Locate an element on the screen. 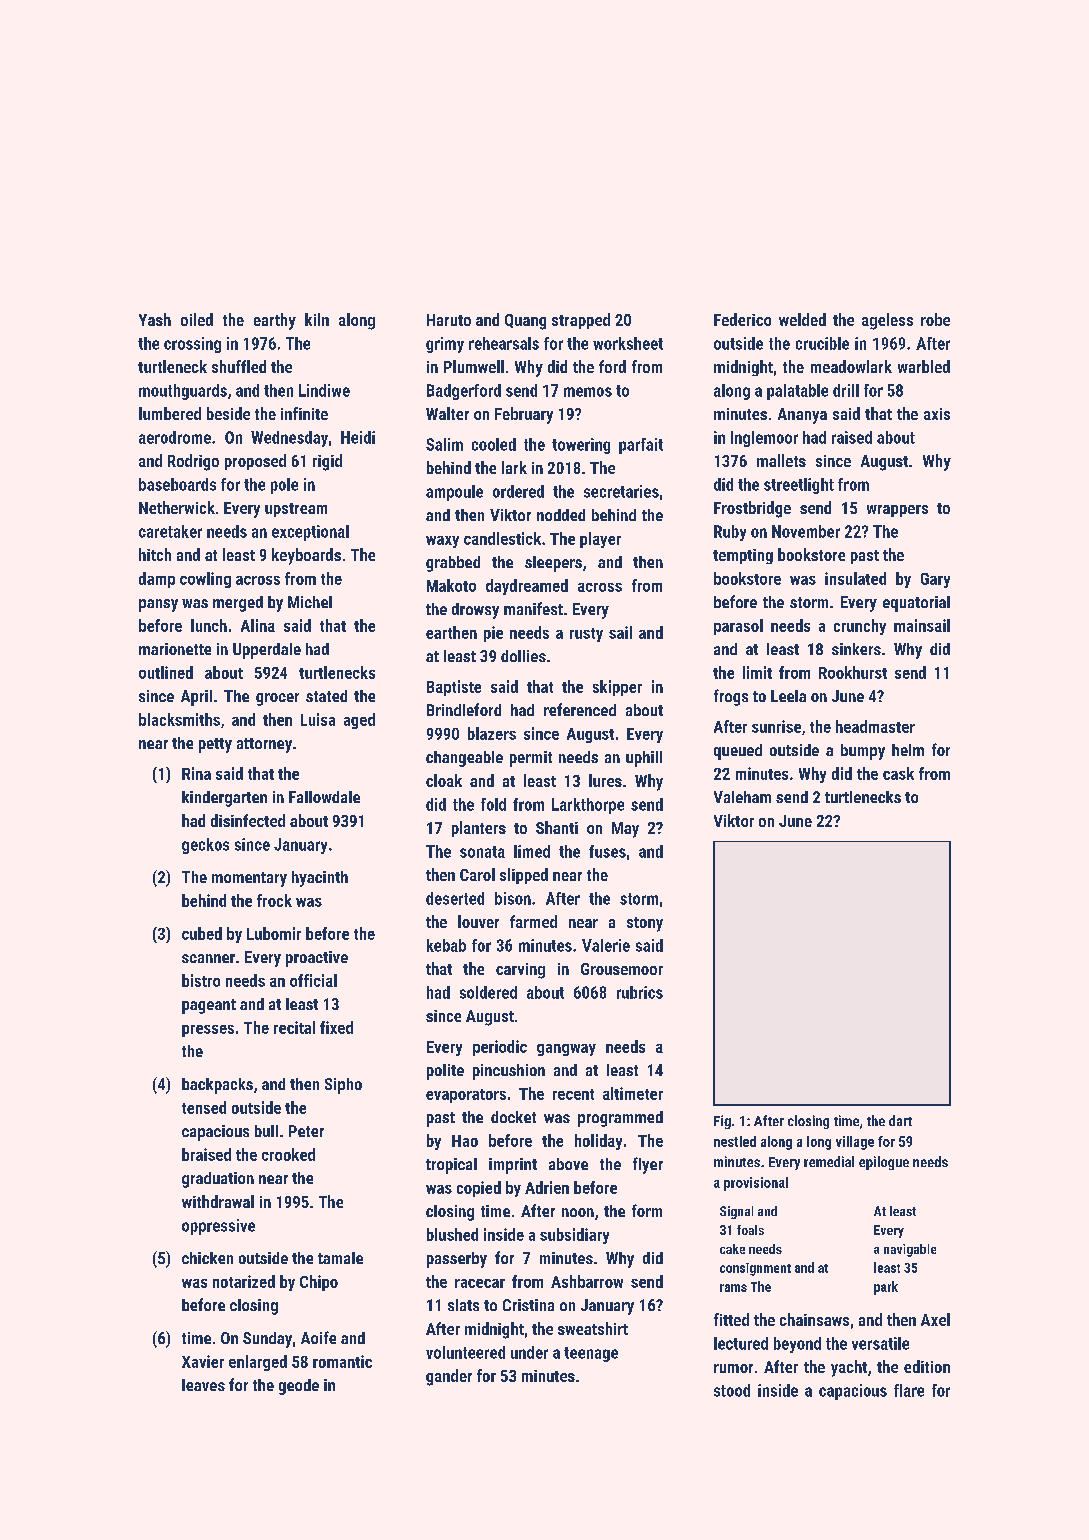 Image resolution: width=1089 pixels, height=1540 pixels. Frostbridge is located at coordinates (752, 509).
